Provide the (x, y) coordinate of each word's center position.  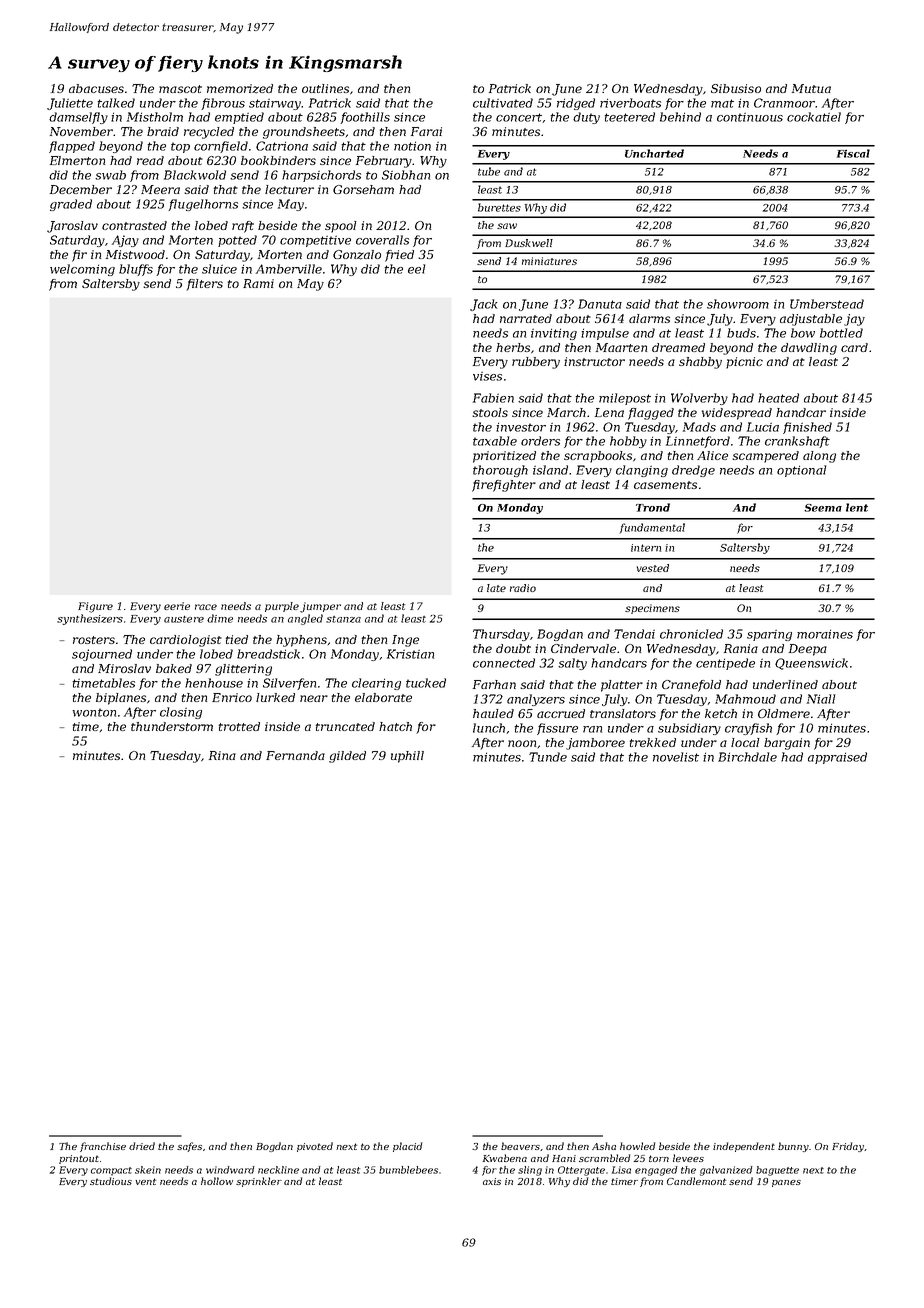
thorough (500, 471)
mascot (180, 89)
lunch (489, 728)
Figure (95, 607)
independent (744, 1147)
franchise (103, 1147)
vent (145, 1181)
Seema (823, 508)
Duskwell (529, 243)
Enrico (232, 697)
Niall (821, 699)
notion (412, 146)
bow (803, 333)
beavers (520, 1146)
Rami (258, 283)
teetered (629, 117)
